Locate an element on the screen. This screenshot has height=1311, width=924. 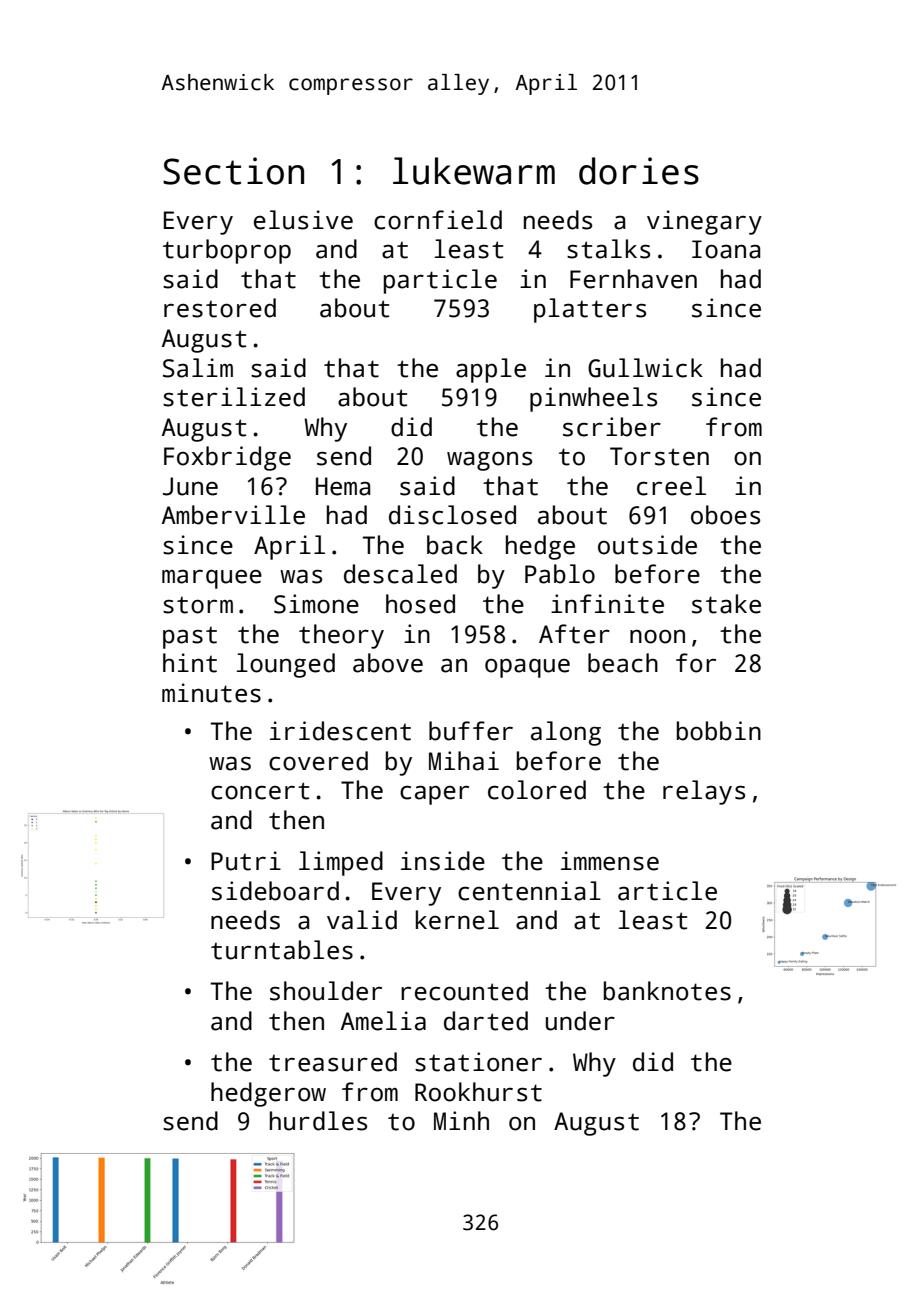
elusive is located at coordinates (303, 220).
